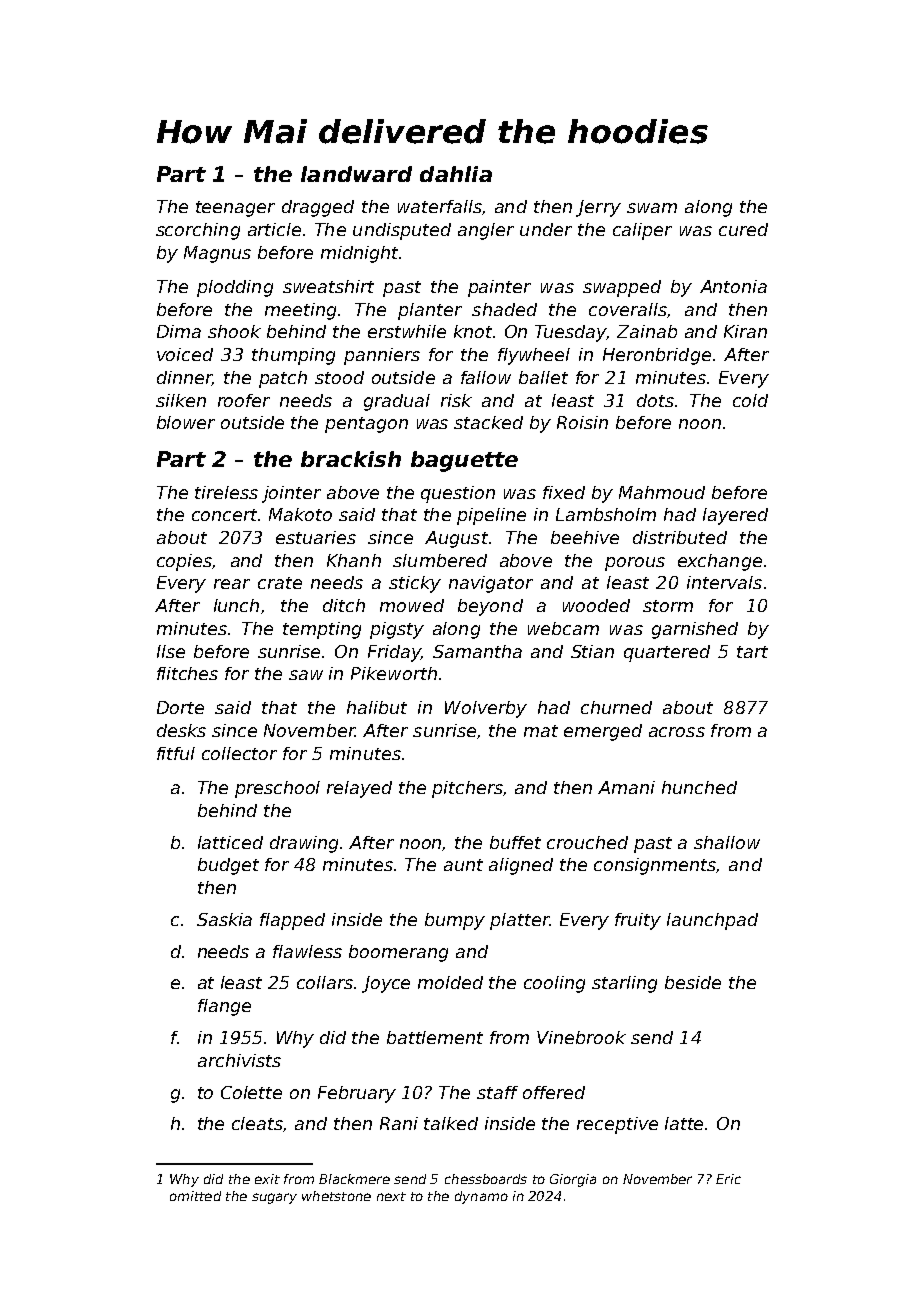  What do you see at coordinates (274, 1198) in the image?
I see `sugary` at bounding box center [274, 1198].
